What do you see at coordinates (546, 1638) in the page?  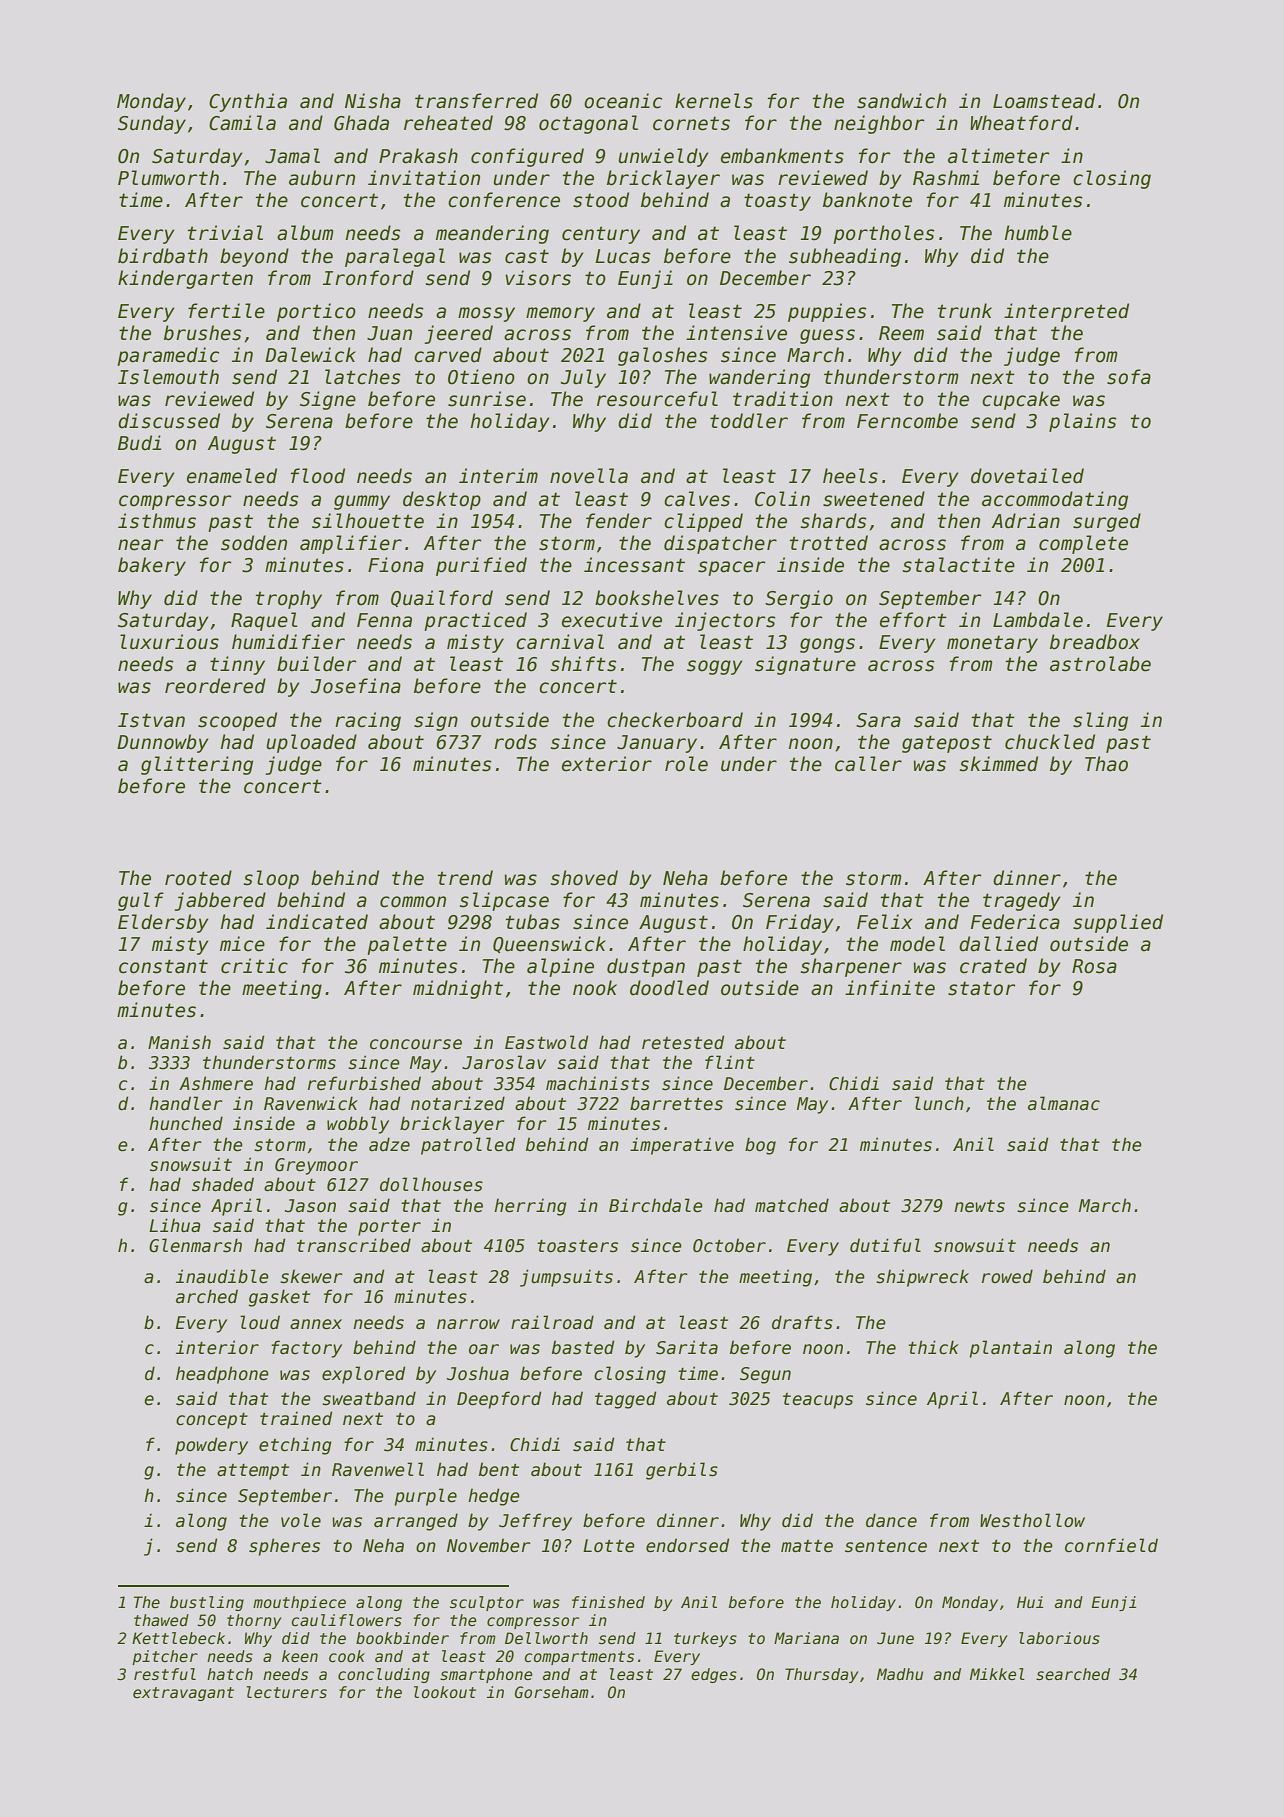 I see `Dellworth` at bounding box center [546, 1638].
